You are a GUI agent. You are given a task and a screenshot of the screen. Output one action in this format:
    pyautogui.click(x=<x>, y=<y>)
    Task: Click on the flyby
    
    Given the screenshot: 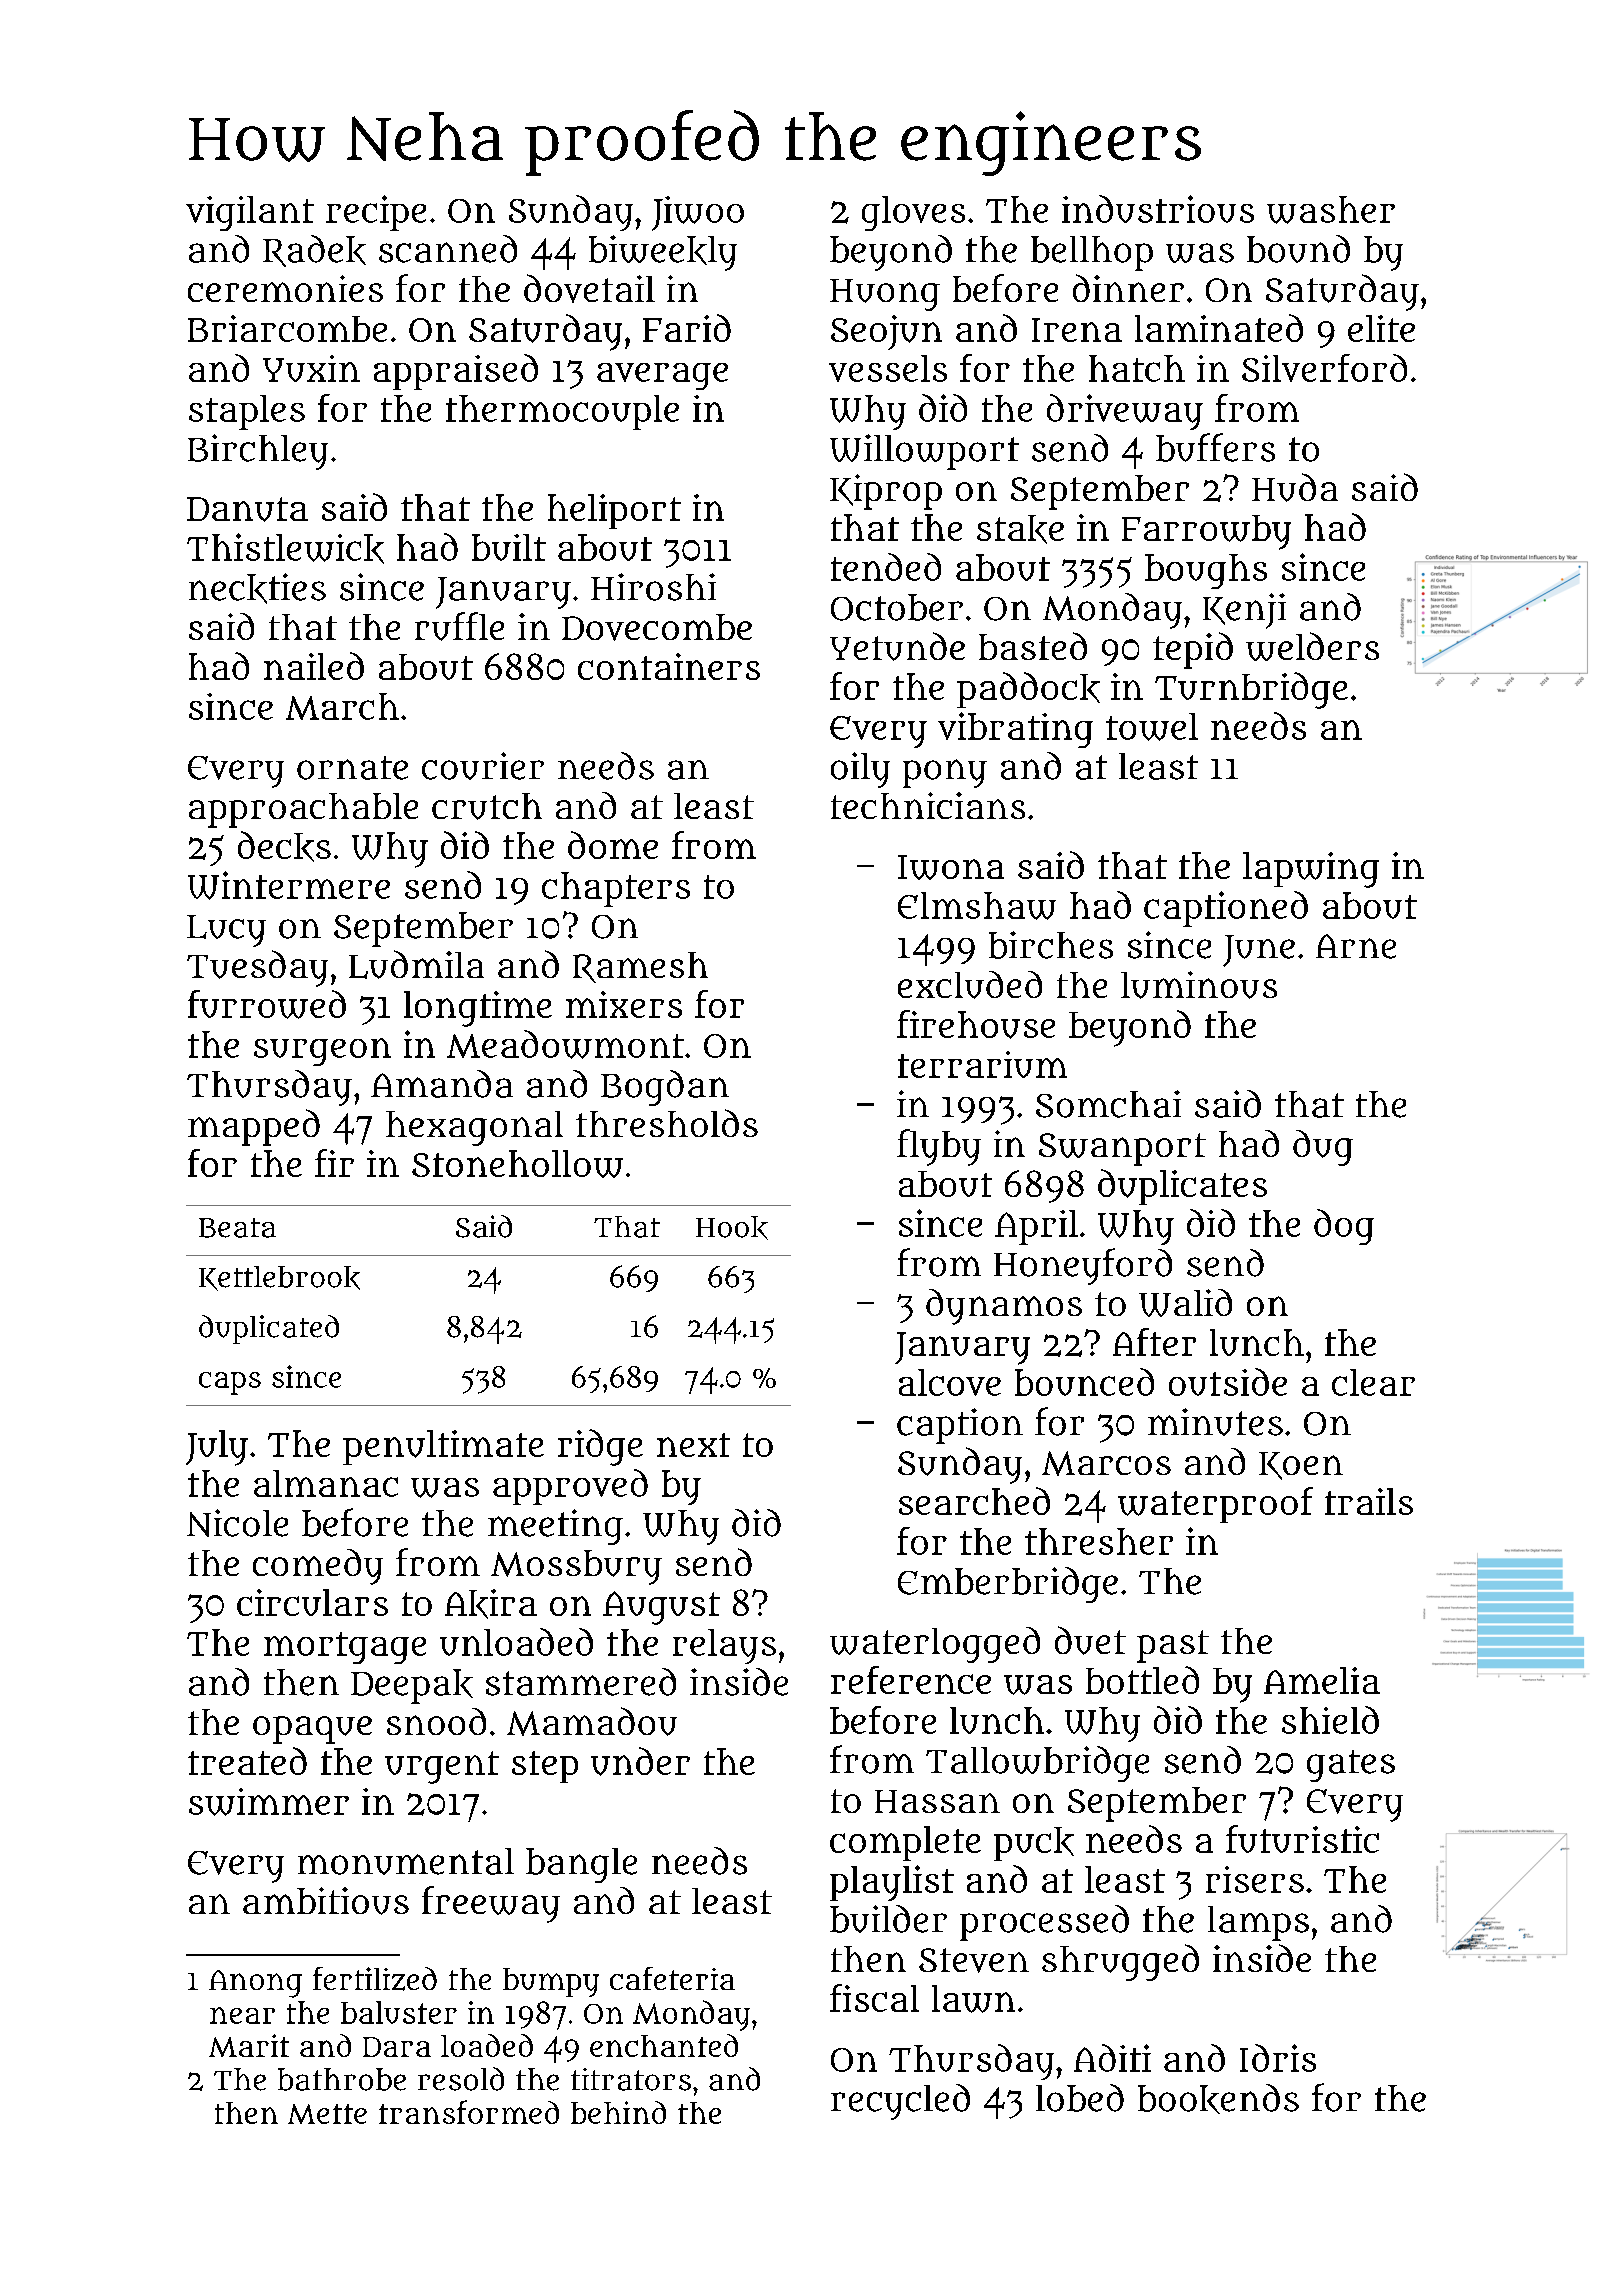 What is the action you would take?
    pyautogui.click(x=939, y=1147)
